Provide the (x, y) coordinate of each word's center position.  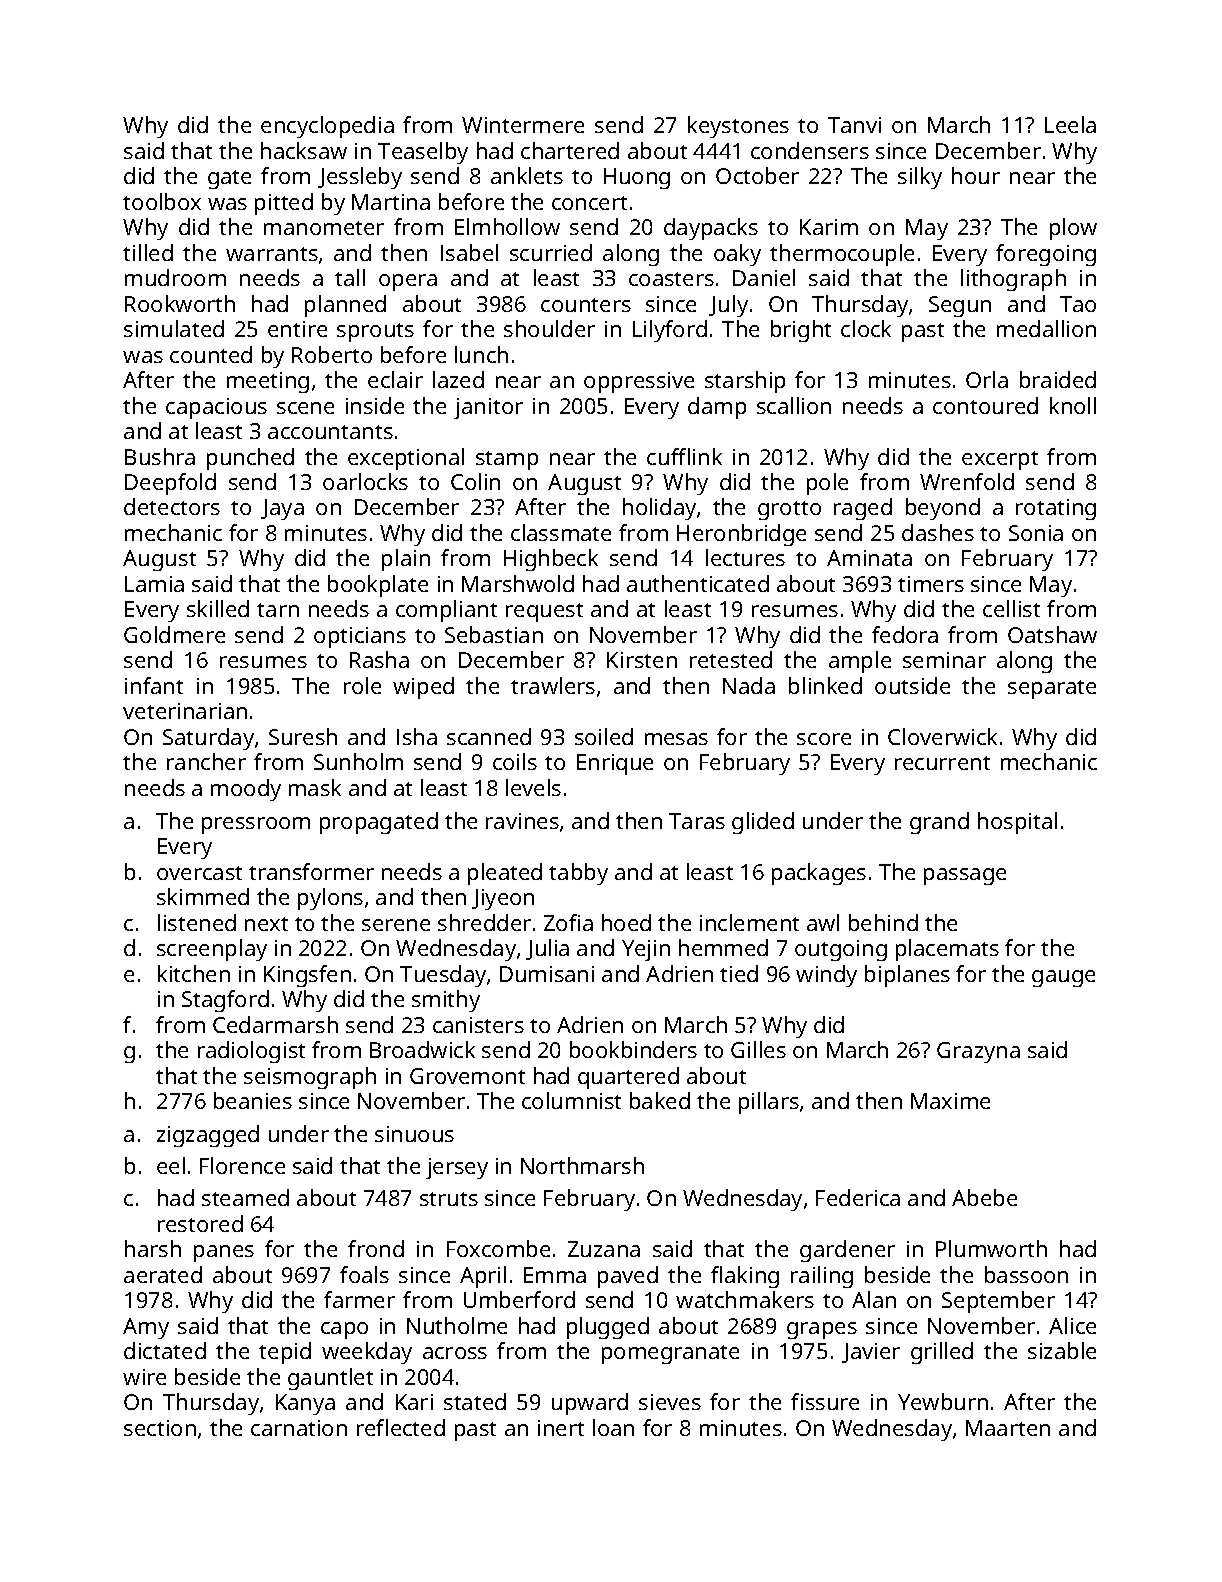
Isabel (469, 252)
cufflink (684, 456)
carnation (299, 1428)
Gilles (758, 1049)
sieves (670, 1402)
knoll (1073, 405)
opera (408, 282)
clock (866, 328)
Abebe (984, 1197)
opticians (360, 637)
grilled (942, 1353)
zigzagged (208, 1136)
